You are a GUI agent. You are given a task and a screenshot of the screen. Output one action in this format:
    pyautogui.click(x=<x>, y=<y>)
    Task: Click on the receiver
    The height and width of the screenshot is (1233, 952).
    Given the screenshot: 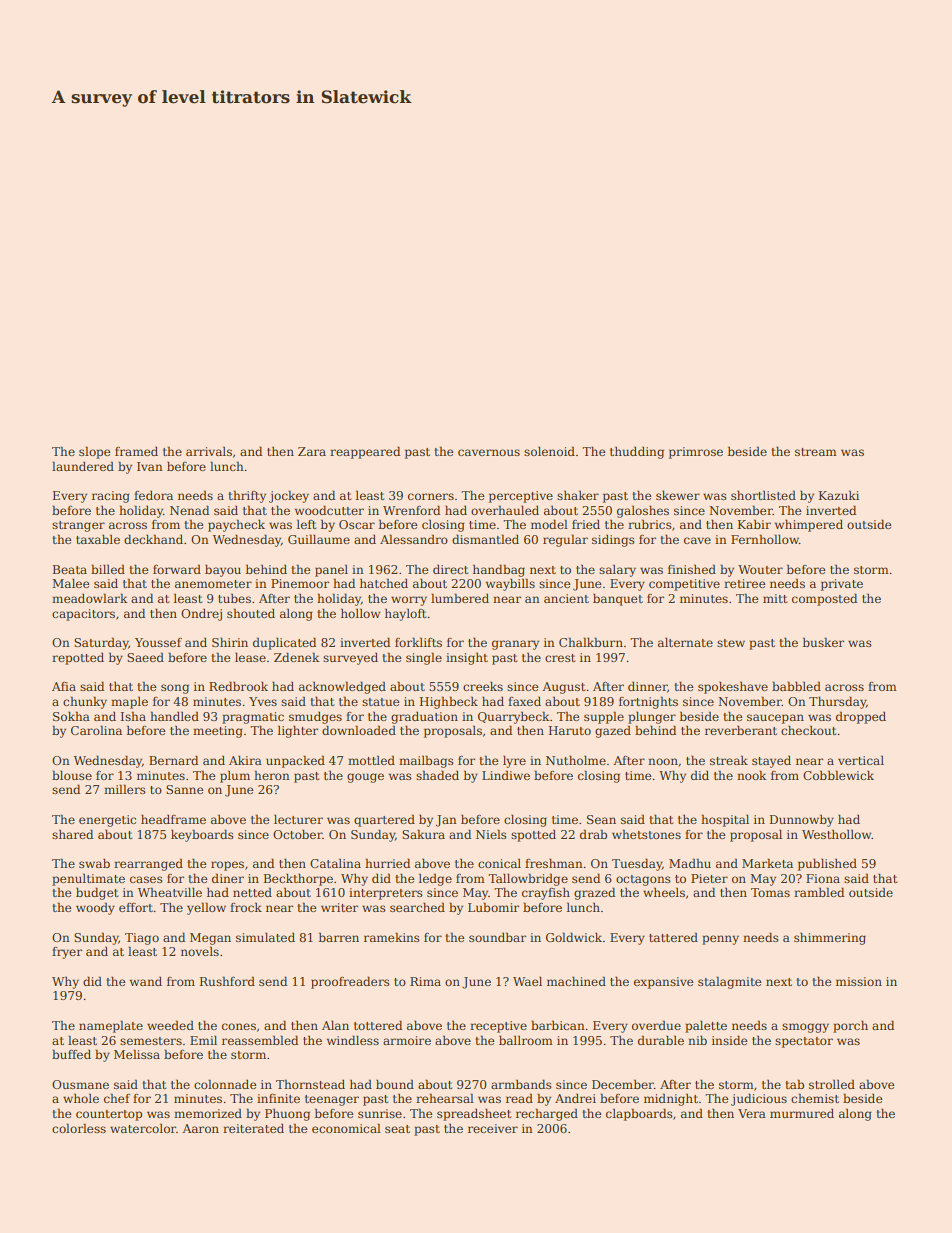 What is the action you would take?
    pyautogui.click(x=493, y=1128)
